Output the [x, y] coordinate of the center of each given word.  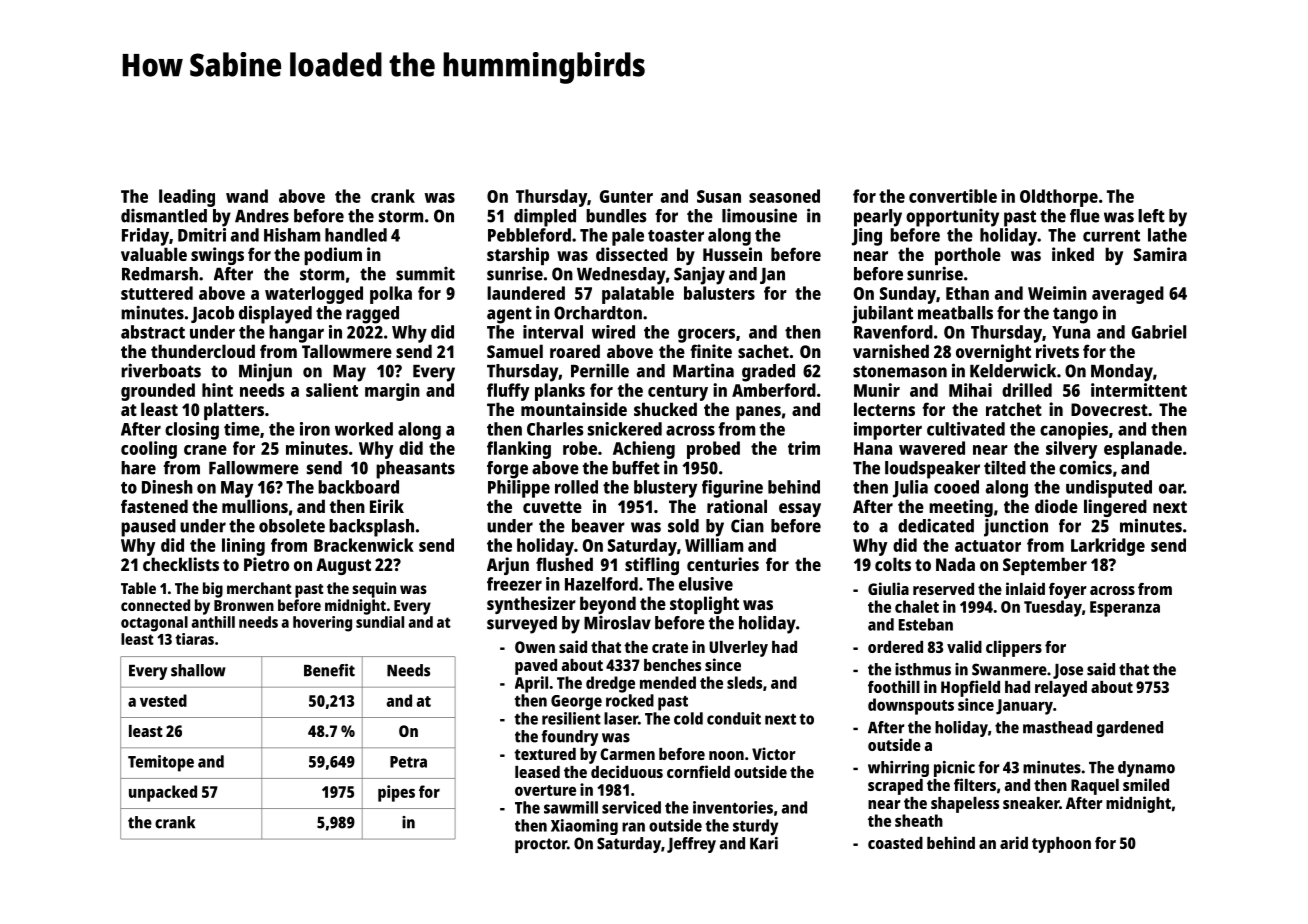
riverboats [161, 370]
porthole [968, 256]
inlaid [1025, 588]
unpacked [163, 793]
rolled [576, 487]
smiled [1146, 784]
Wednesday [621, 276]
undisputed [1109, 489]
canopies [1074, 431]
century [678, 393]
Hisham [292, 235]
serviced [631, 807]
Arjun [508, 566]
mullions [255, 506]
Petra [408, 762]
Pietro [266, 564]
